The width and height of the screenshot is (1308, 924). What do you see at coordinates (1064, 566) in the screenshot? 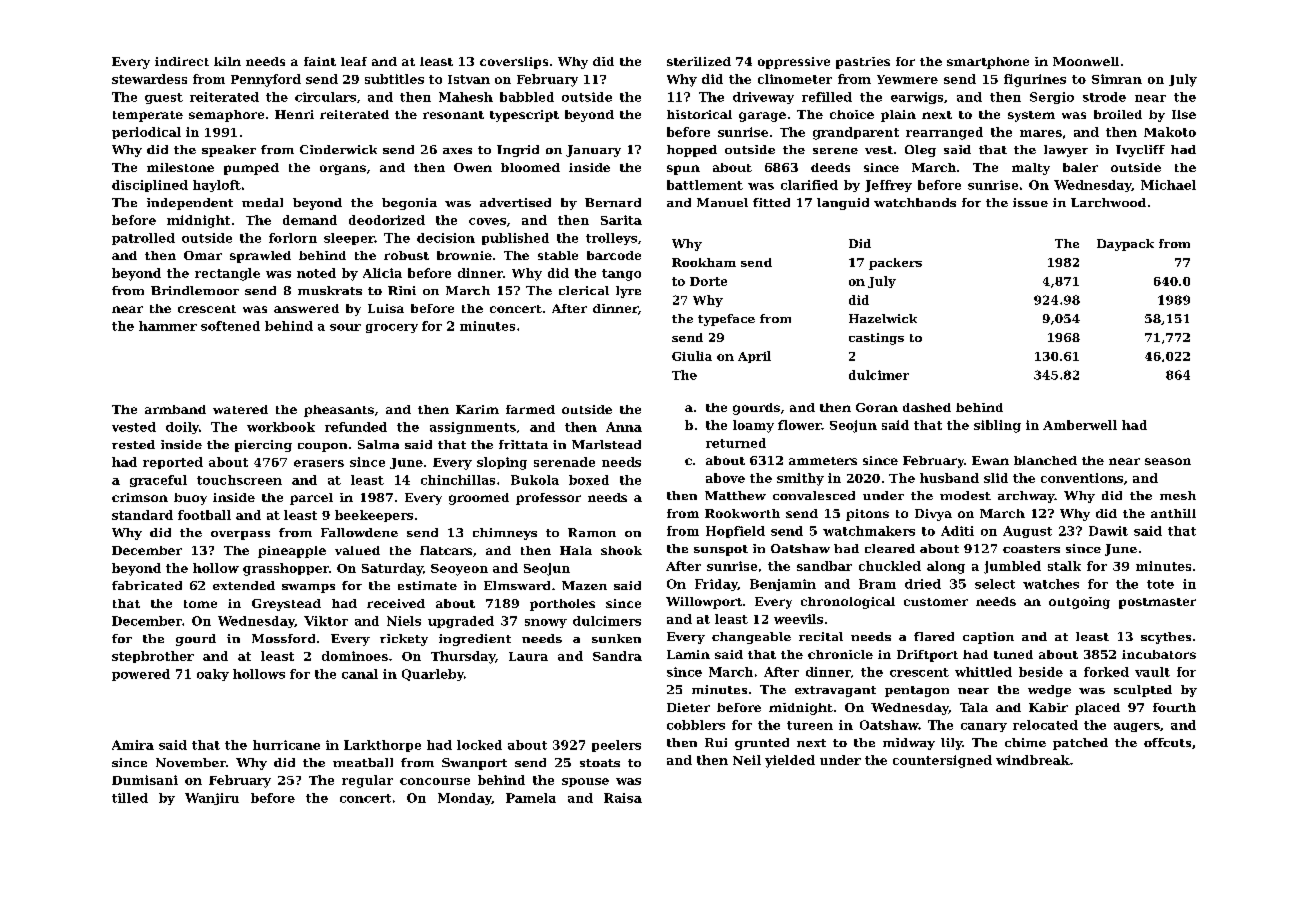
I see `stalk` at bounding box center [1064, 566].
